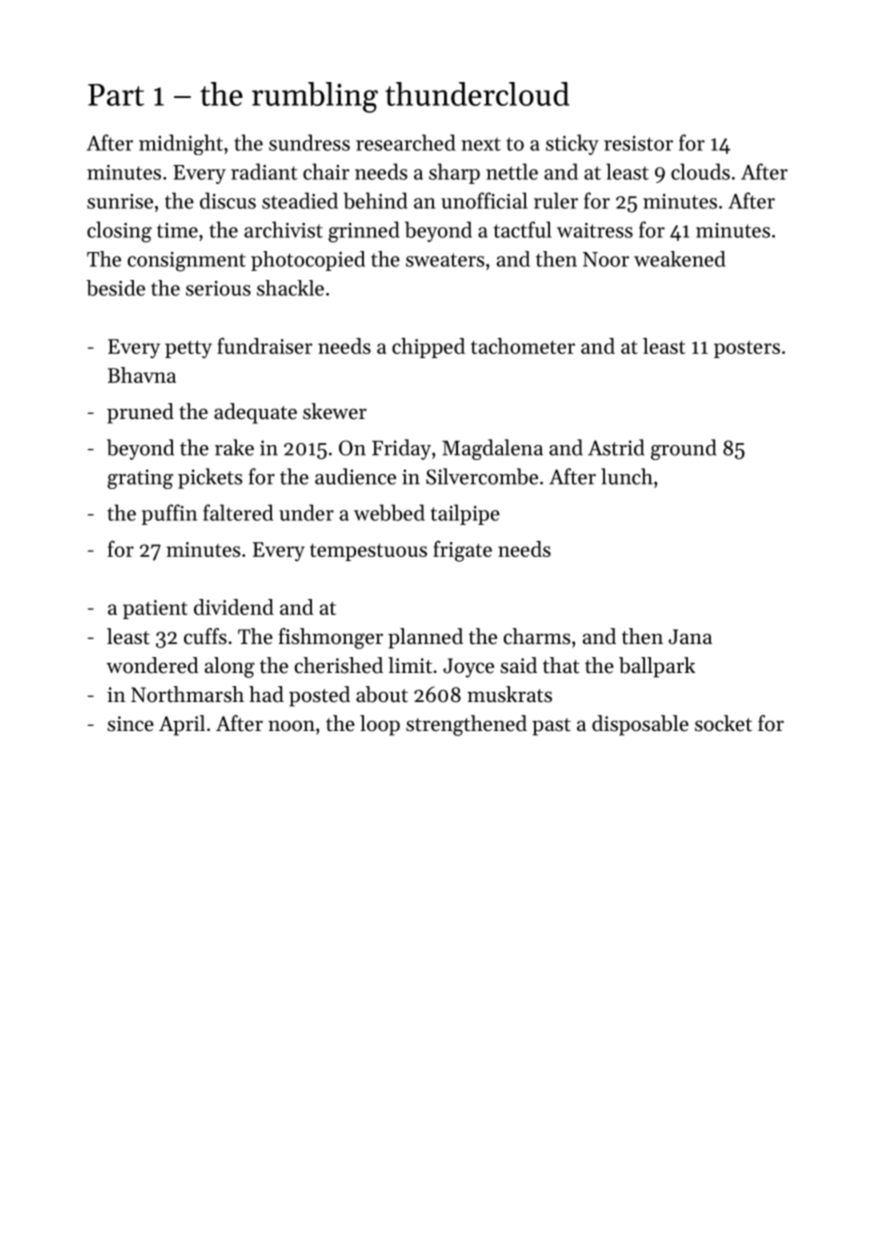  Describe the element at coordinates (657, 667) in the document. I see `ballpark` at that location.
